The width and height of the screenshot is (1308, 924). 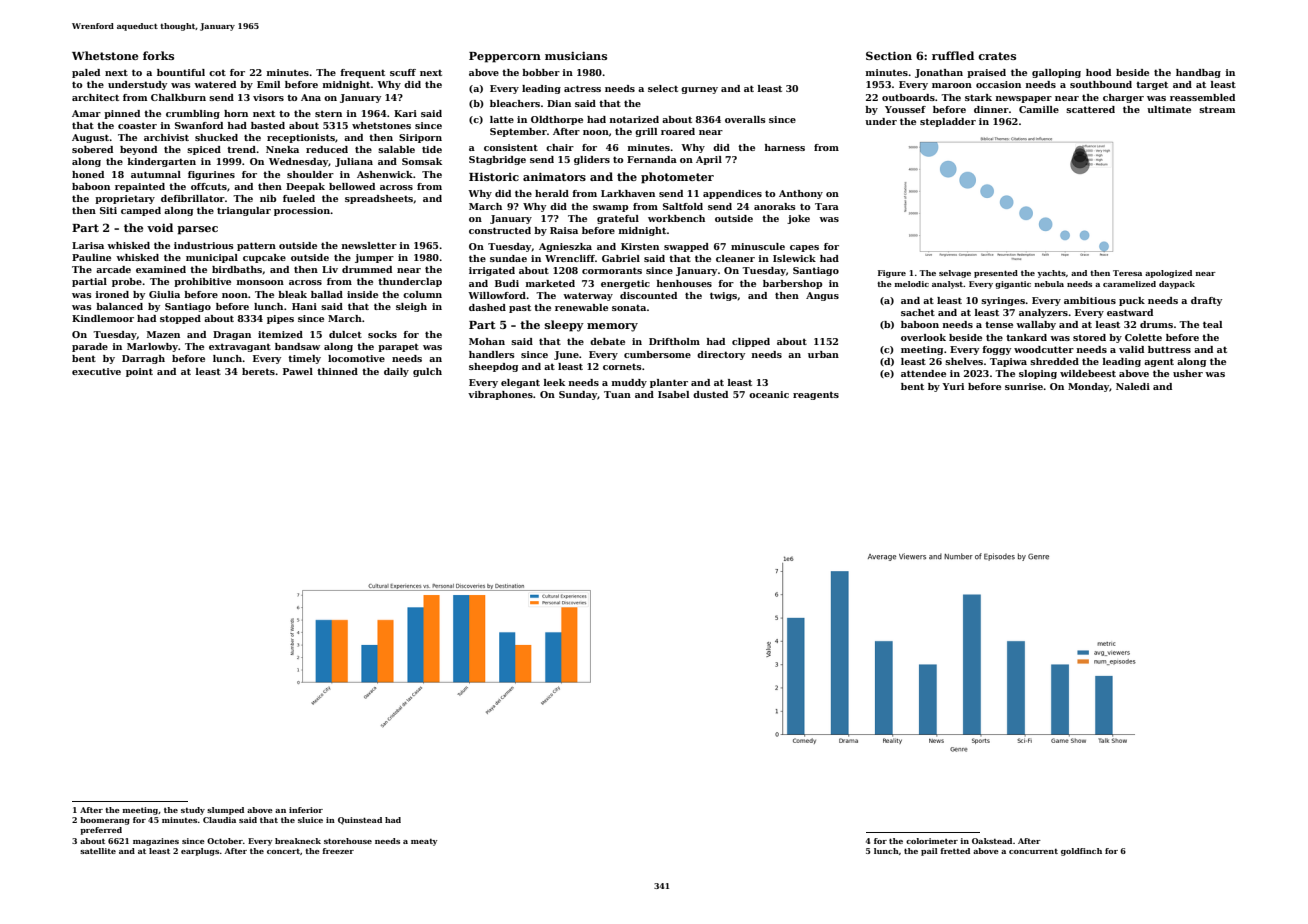 What do you see at coordinates (424, 842) in the screenshot?
I see `meaty` at bounding box center [424, 842].
